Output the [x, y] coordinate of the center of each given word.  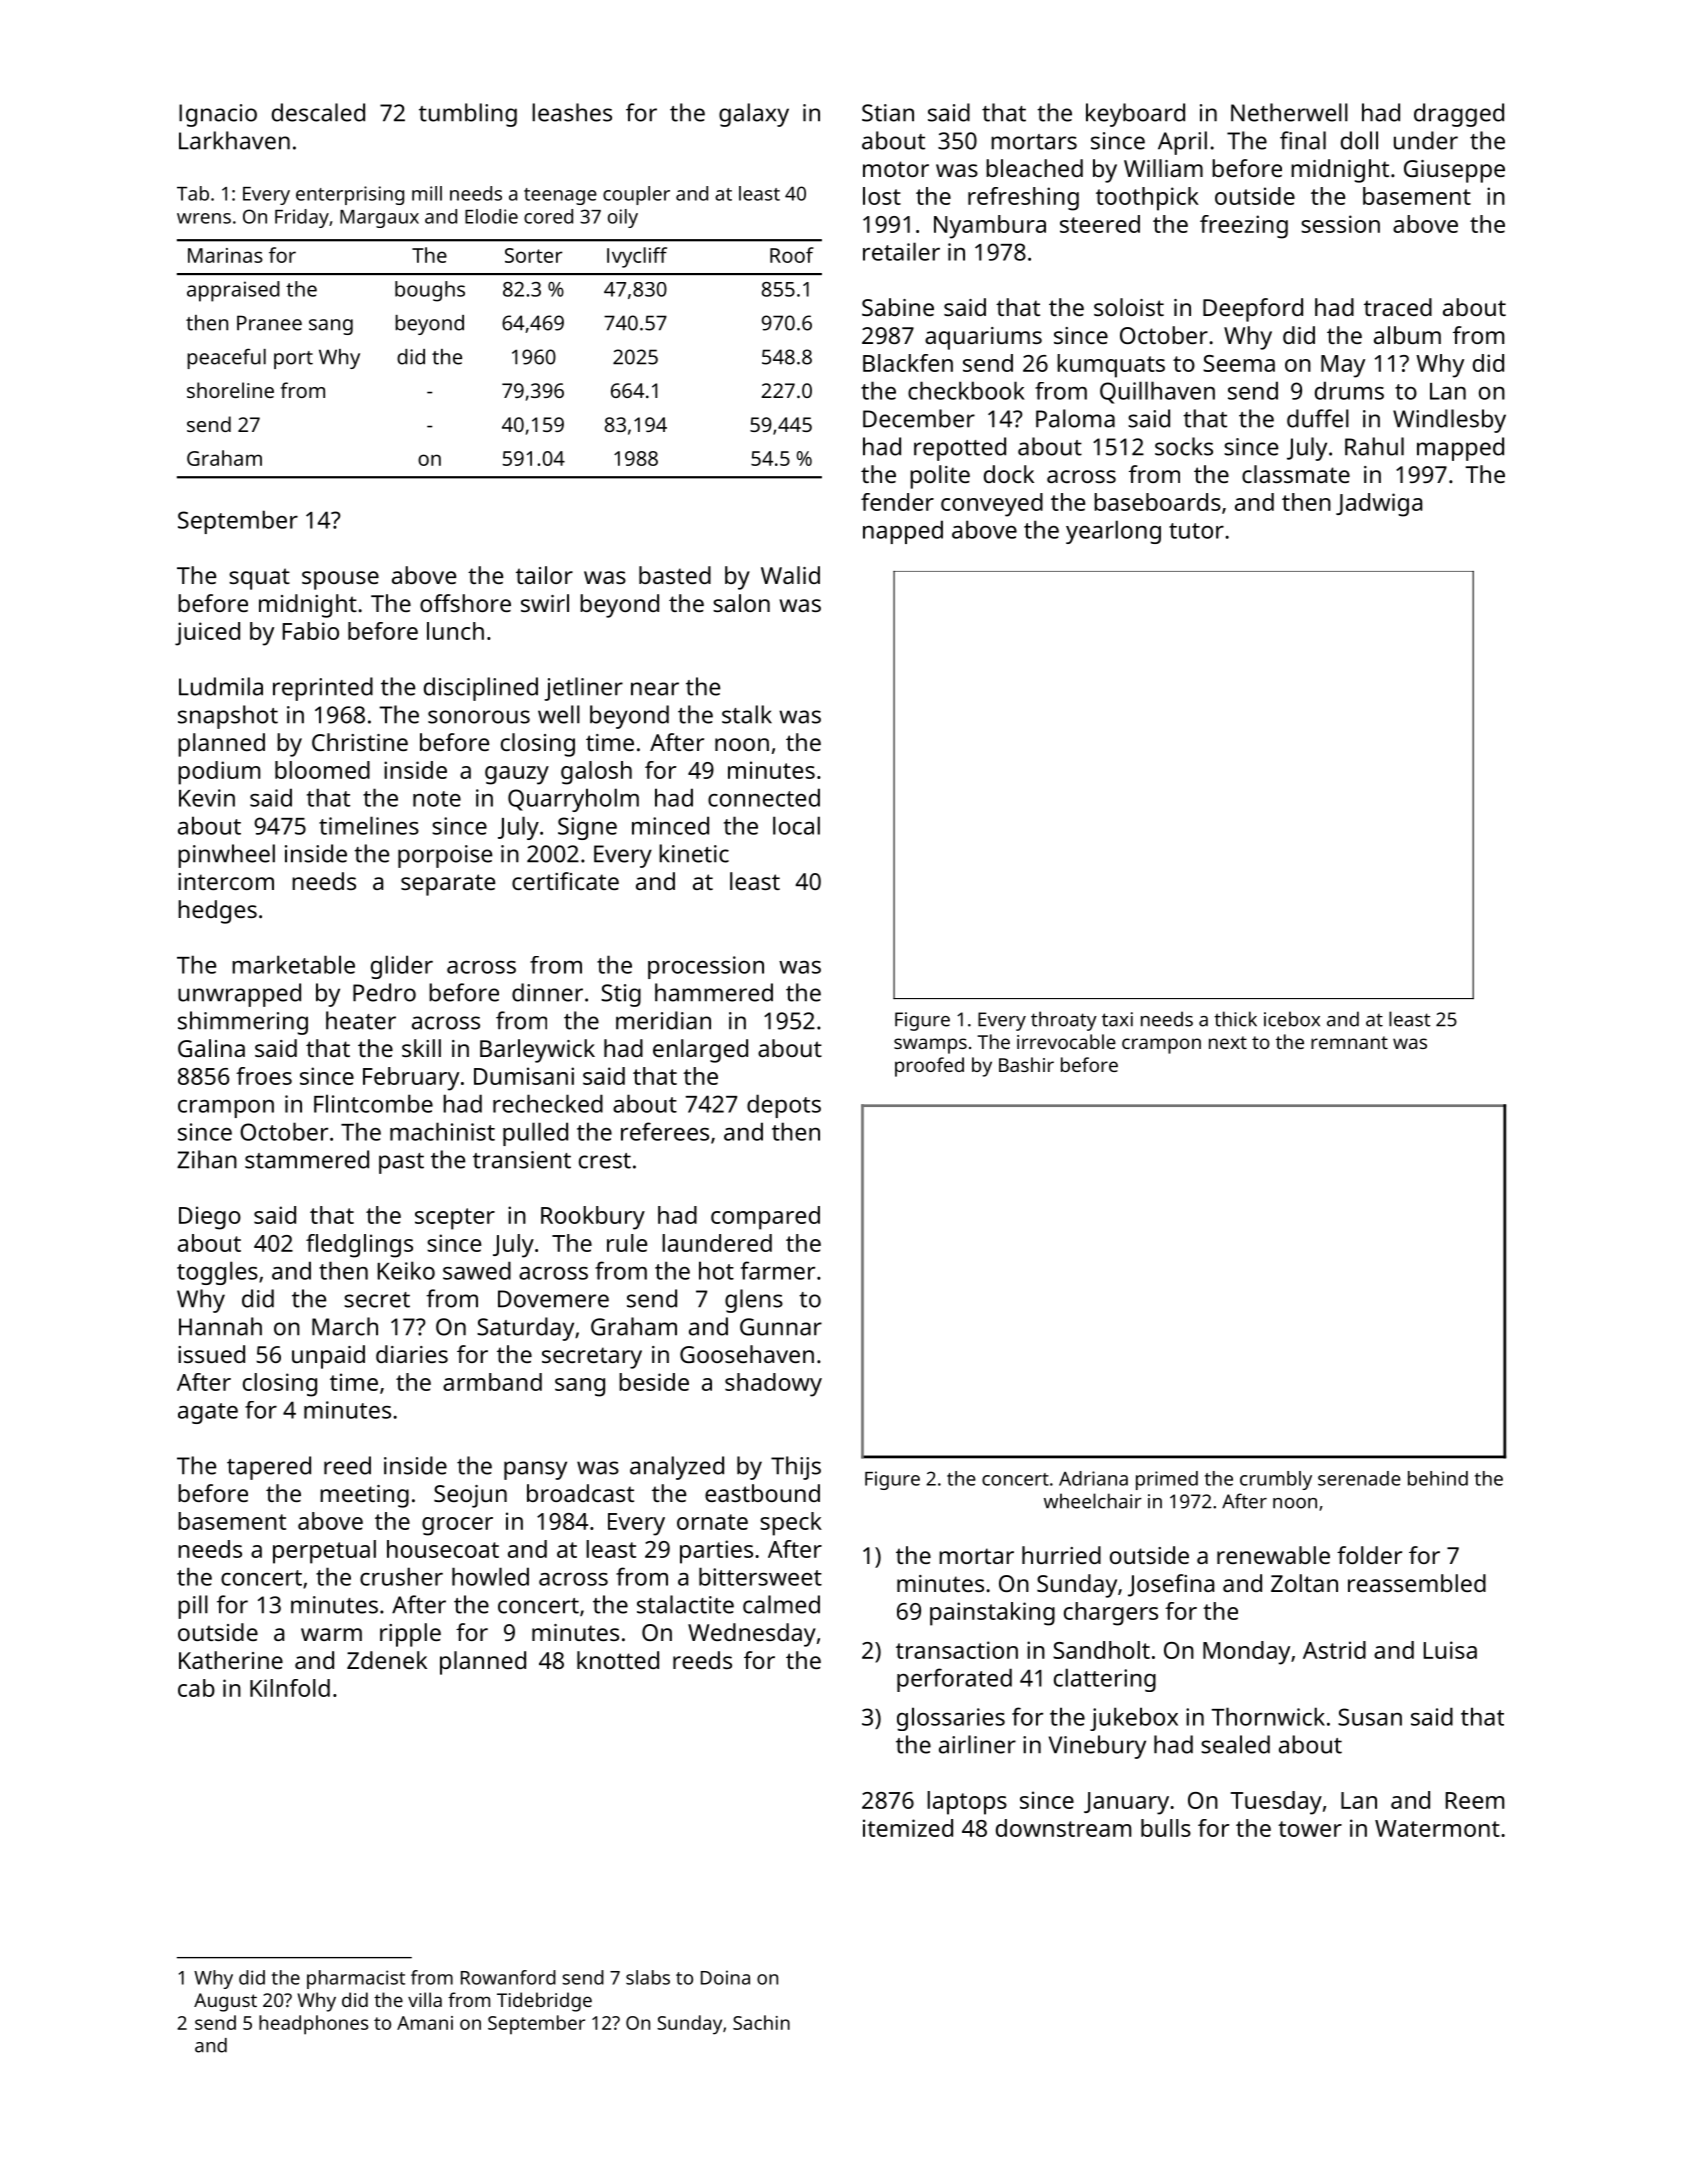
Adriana [1093, 1478]
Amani [425, 2023]
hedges [217, 912]
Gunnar [781, 1327]
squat [259, 579]
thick [1235, 1019]
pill [193, 1607]
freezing [1244, 227]
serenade [1359, 1478]
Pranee [269, 323]
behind [1438, 1478]
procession [706, 967]
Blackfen [908, 363]
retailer [901, 251]
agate [208, 1413]
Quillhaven [1157, 392]
